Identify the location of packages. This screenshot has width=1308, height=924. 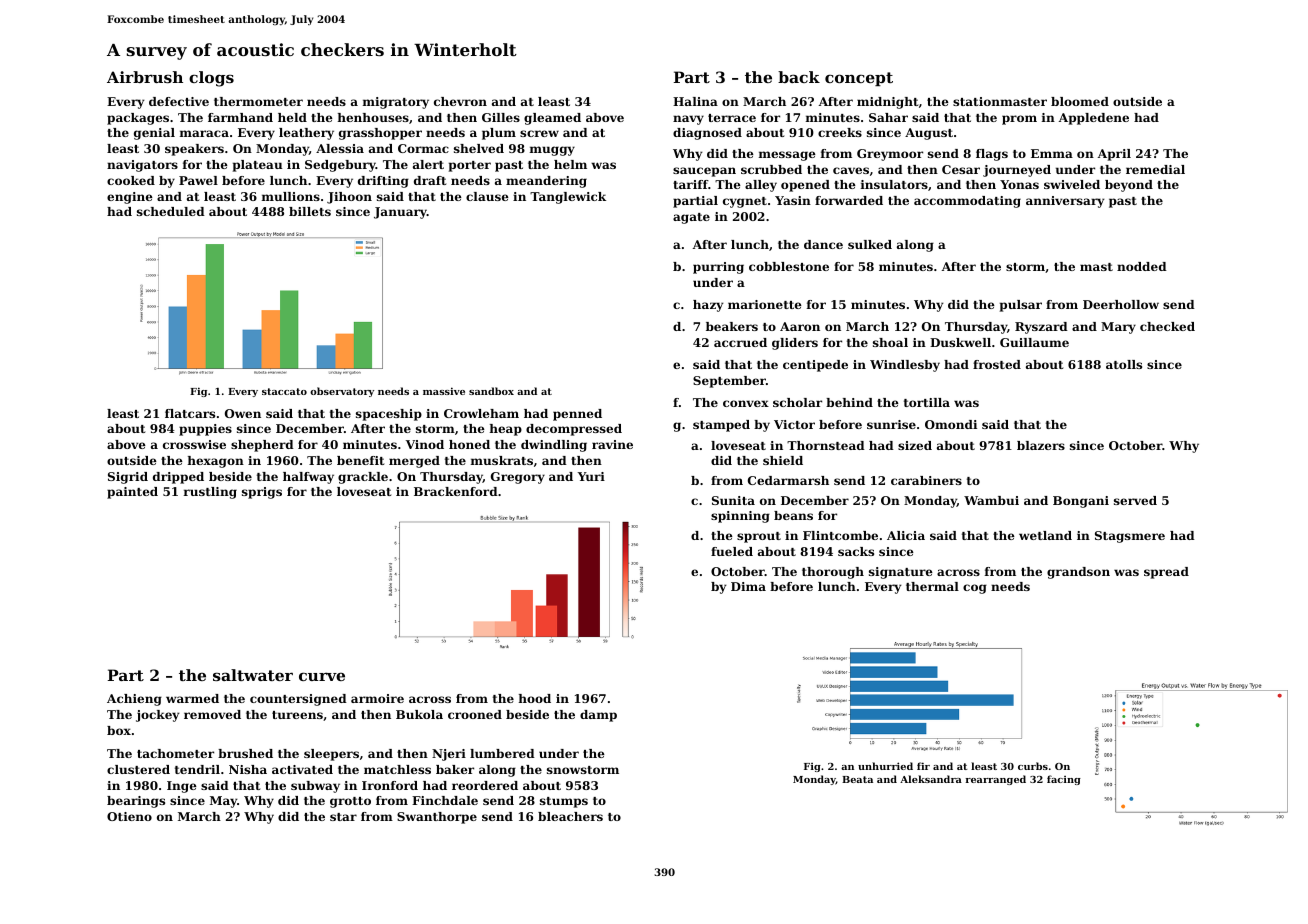
(138, 119).
